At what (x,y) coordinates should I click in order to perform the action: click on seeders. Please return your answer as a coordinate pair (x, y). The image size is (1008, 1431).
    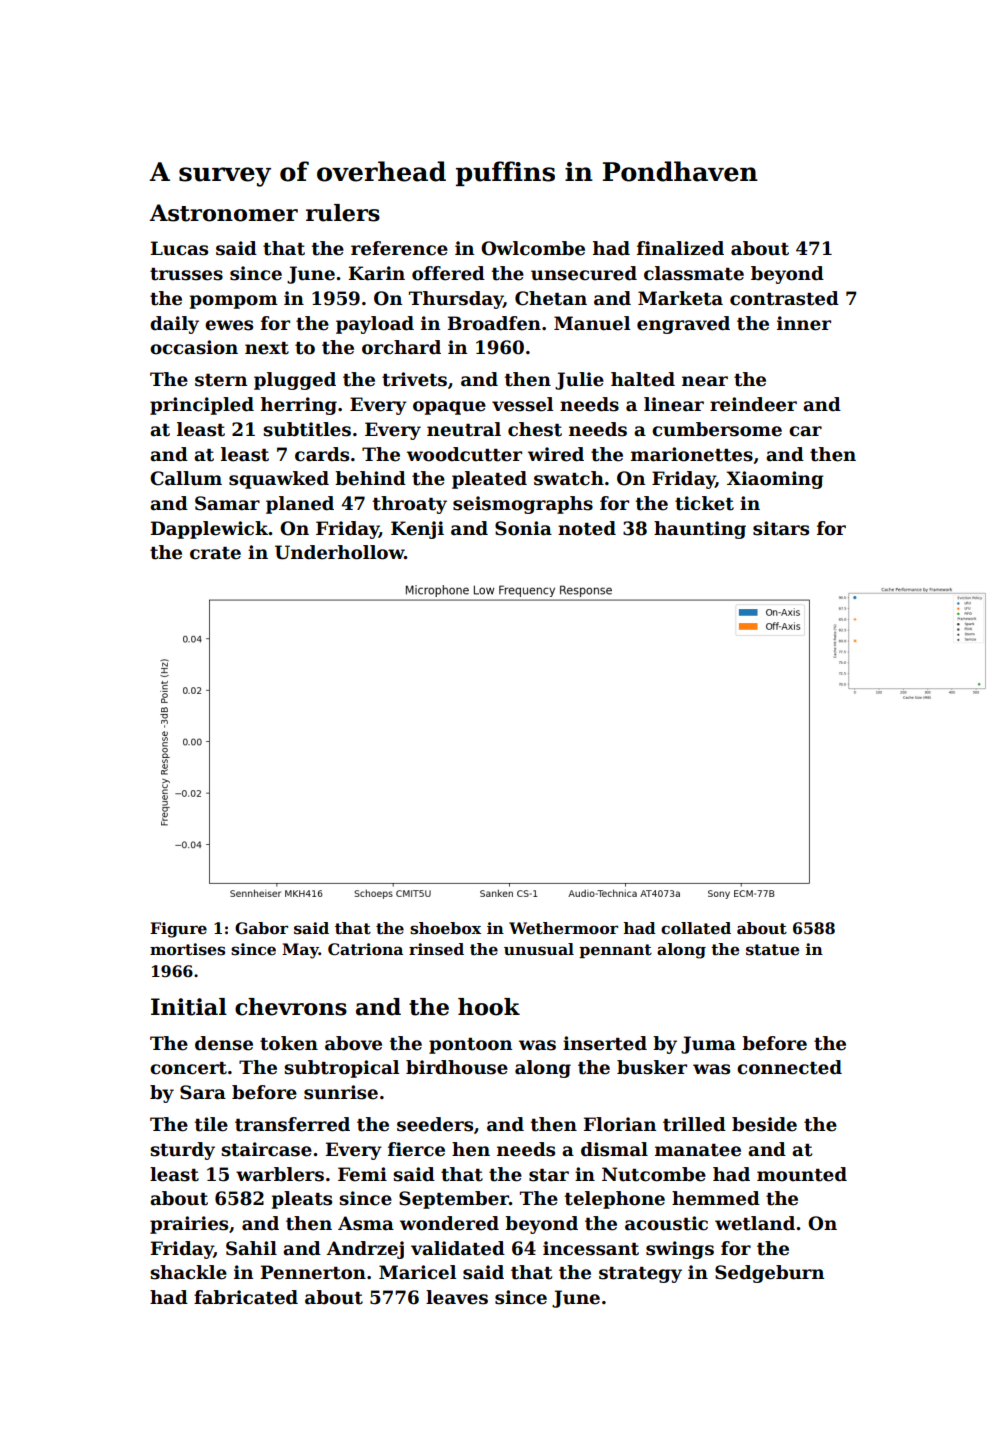
    Looking at the image, I should click on (435, 1124).
